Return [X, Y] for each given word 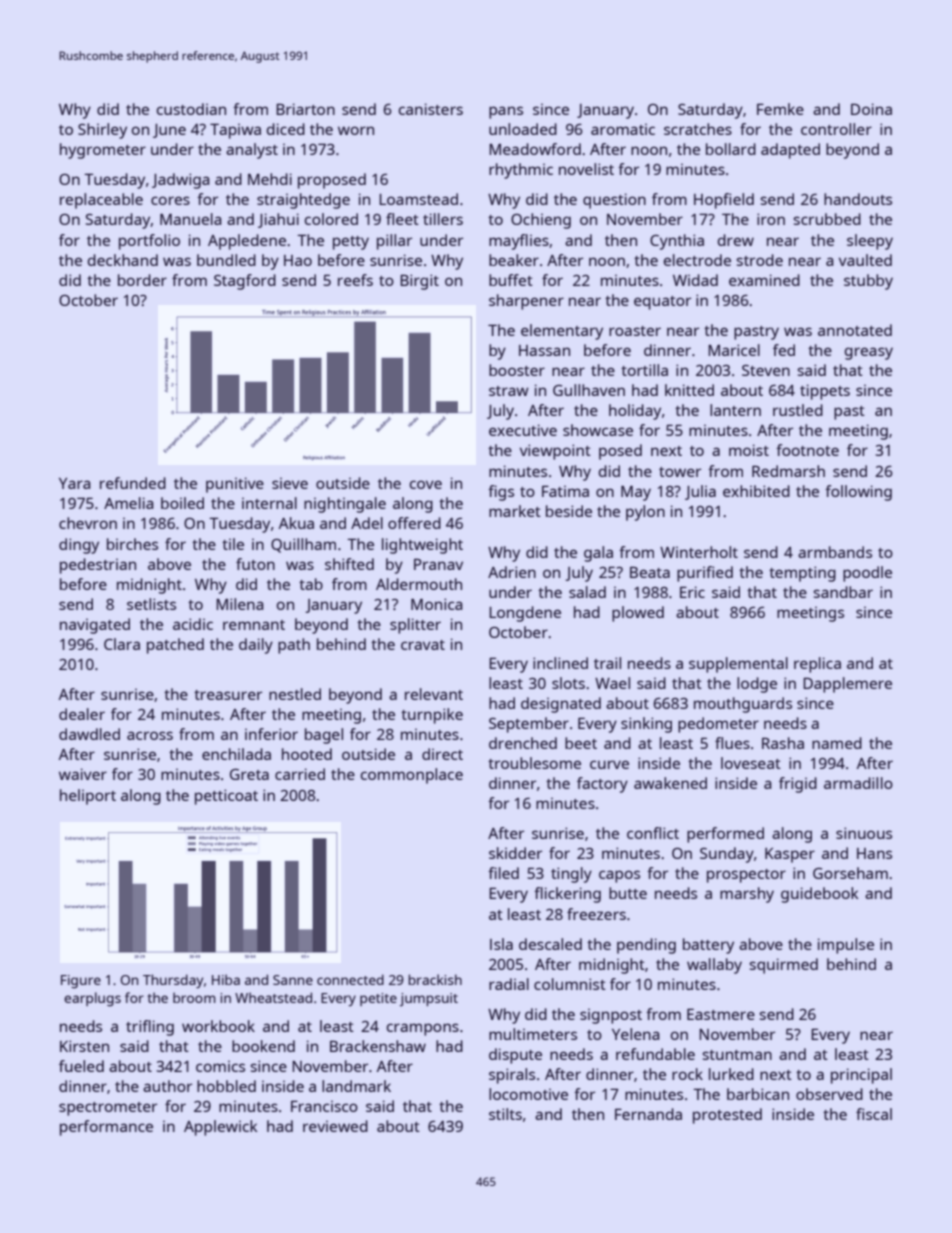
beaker [514, 260]
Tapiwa [235, 131]
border [142, 280]
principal [861, 1076]
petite [378, 999]
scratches [698, 129]
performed [725, 835]
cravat [423, 645]
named [837, 743]
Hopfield [724, 201]
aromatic [623, 129]
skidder [515, 853]
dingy [79, 546]
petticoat [226, 797]
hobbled [226, 1086]
